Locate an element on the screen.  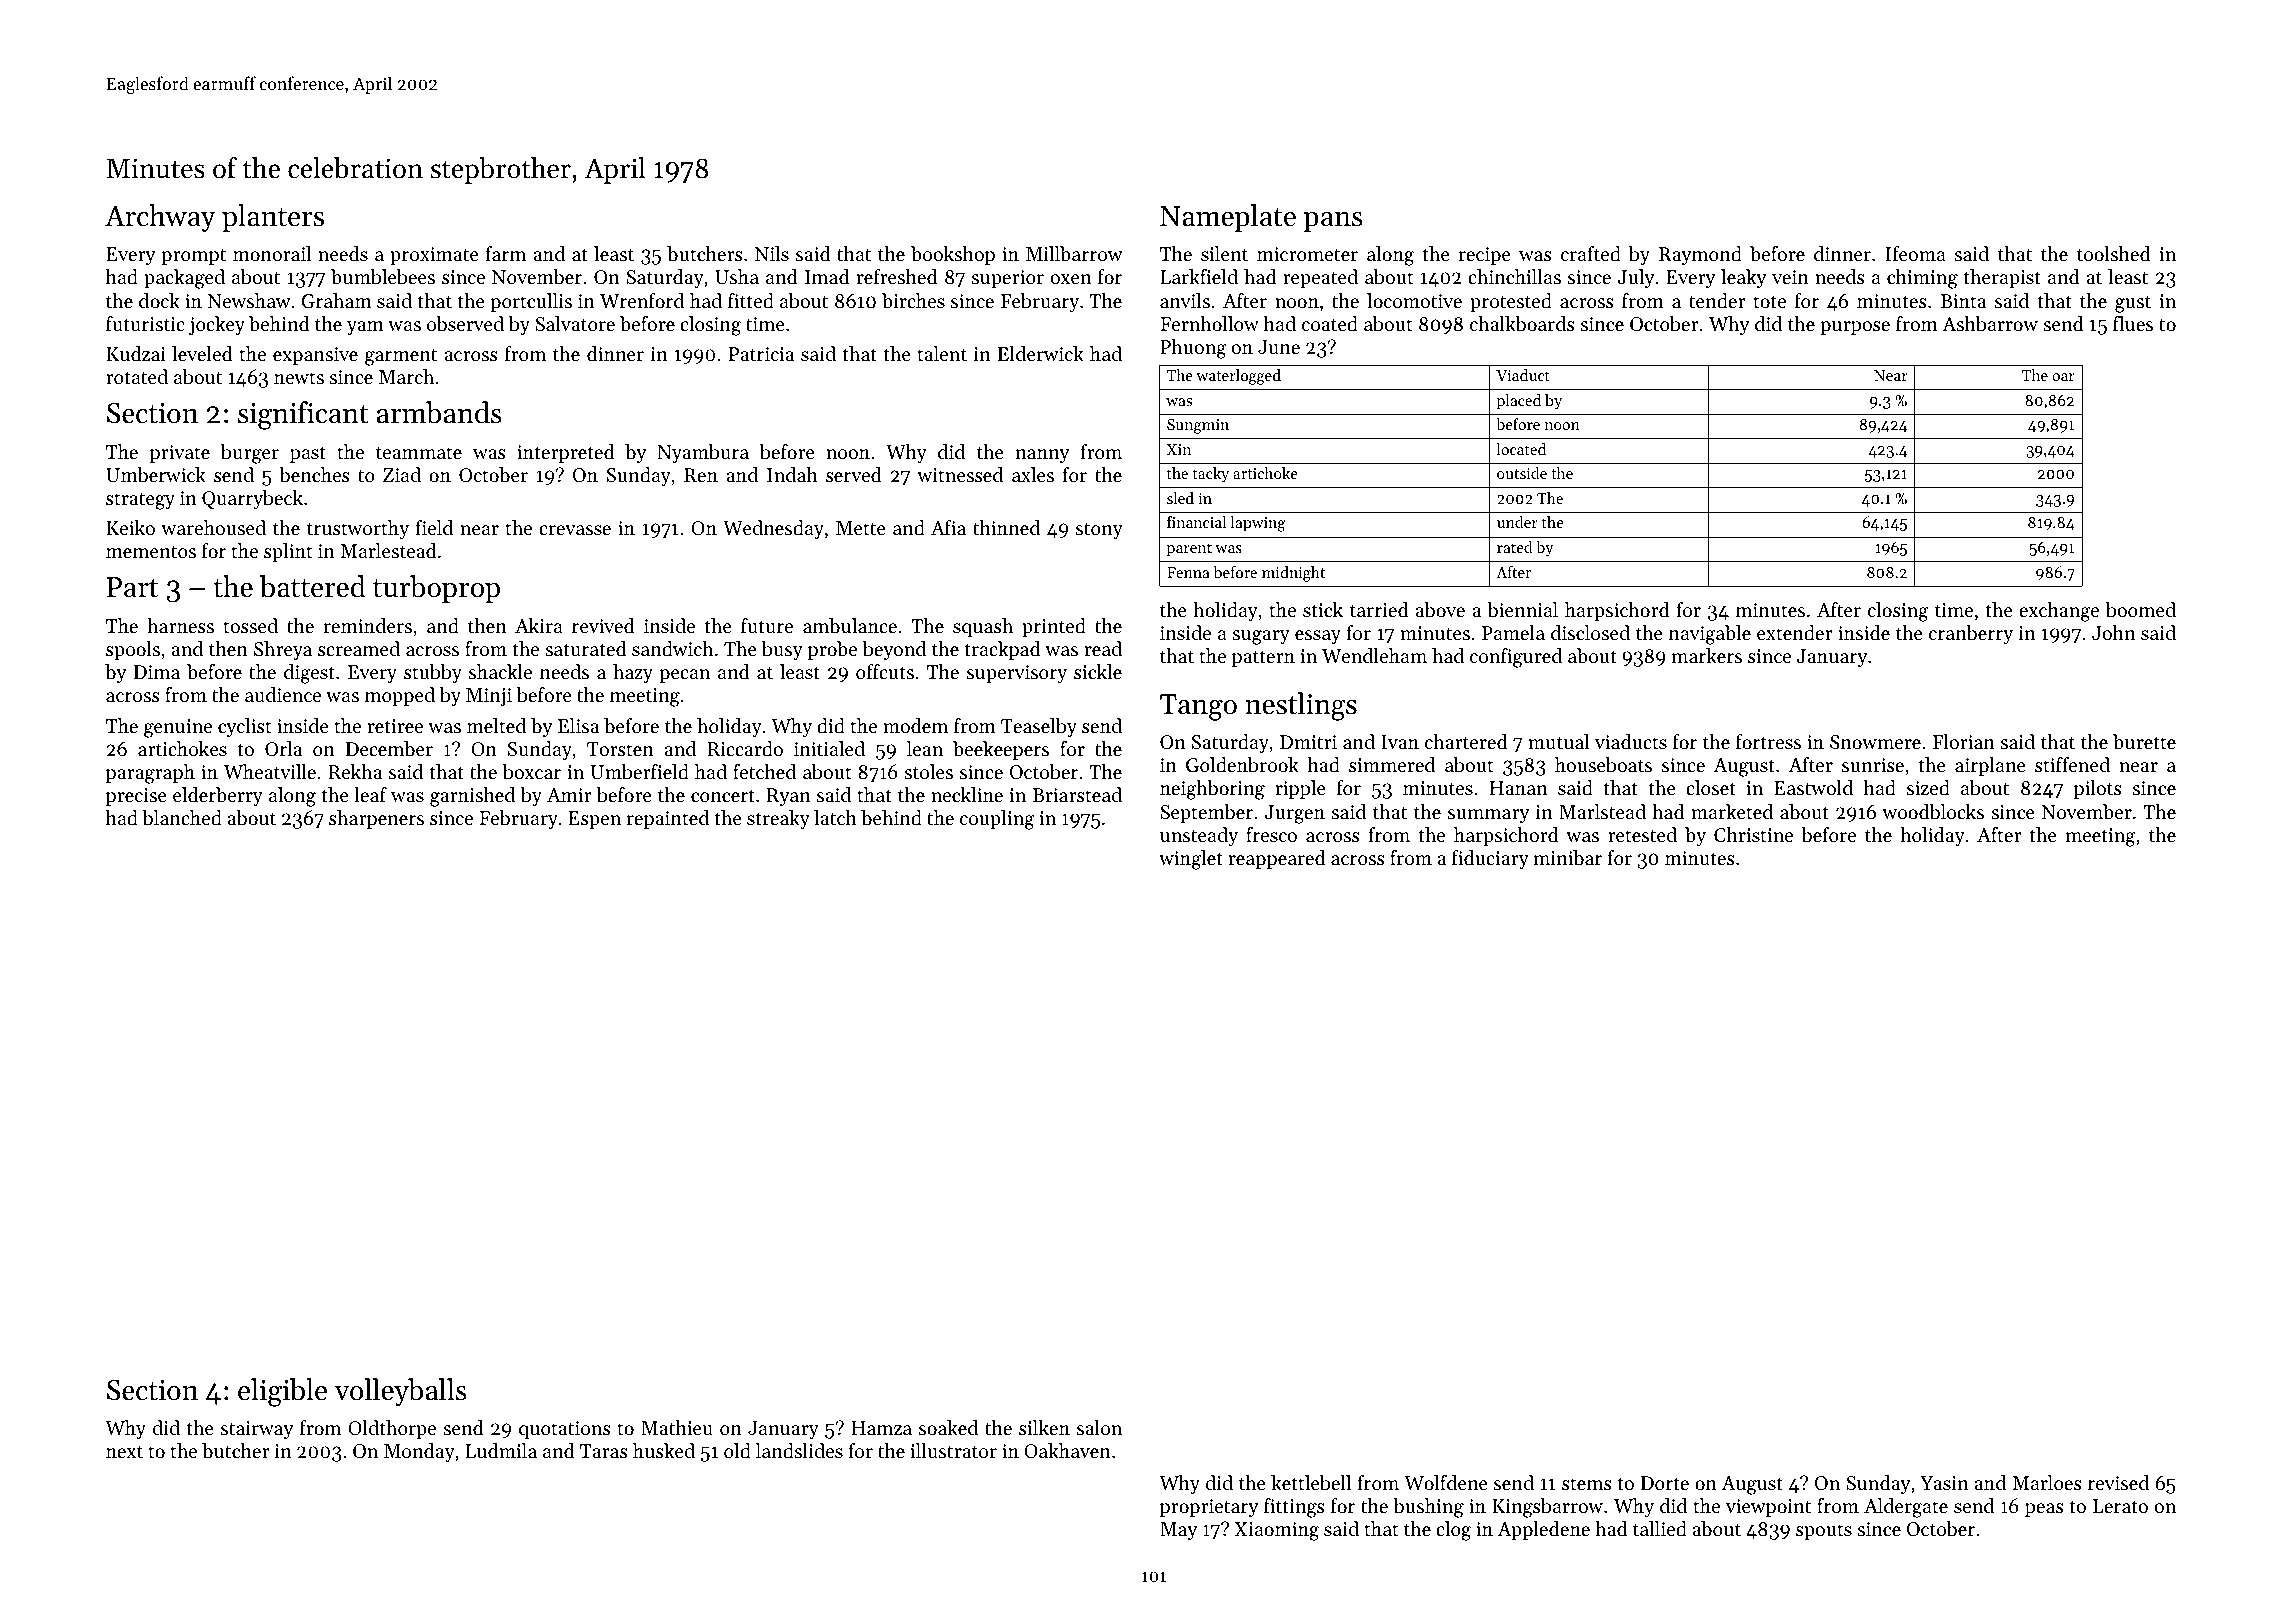
minibar is located at coordinates (1568, 858).
